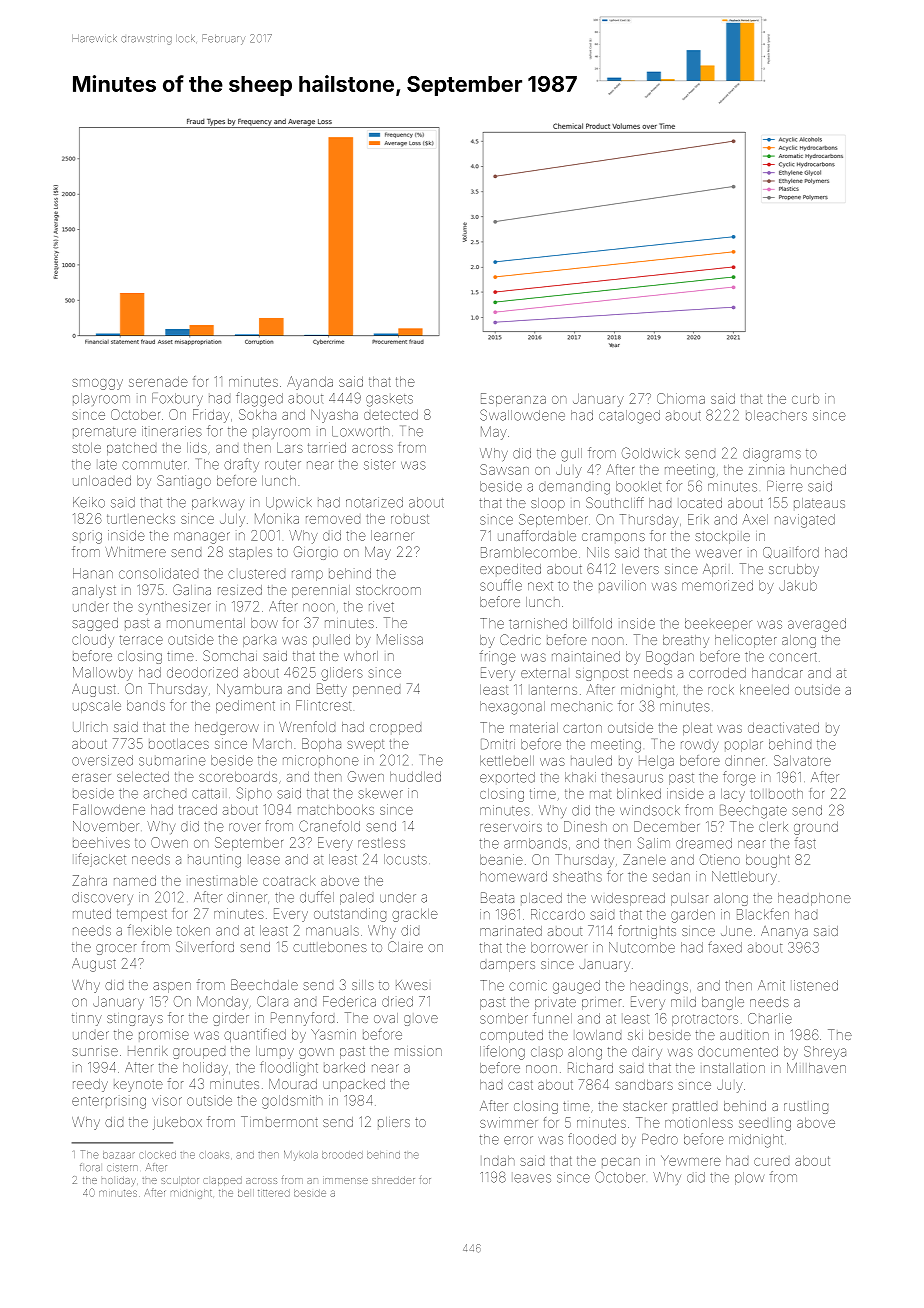 This page has width=924, height=1308. Describe the element at coordinates (92, 914) in the page. I see `muted` at that location.
